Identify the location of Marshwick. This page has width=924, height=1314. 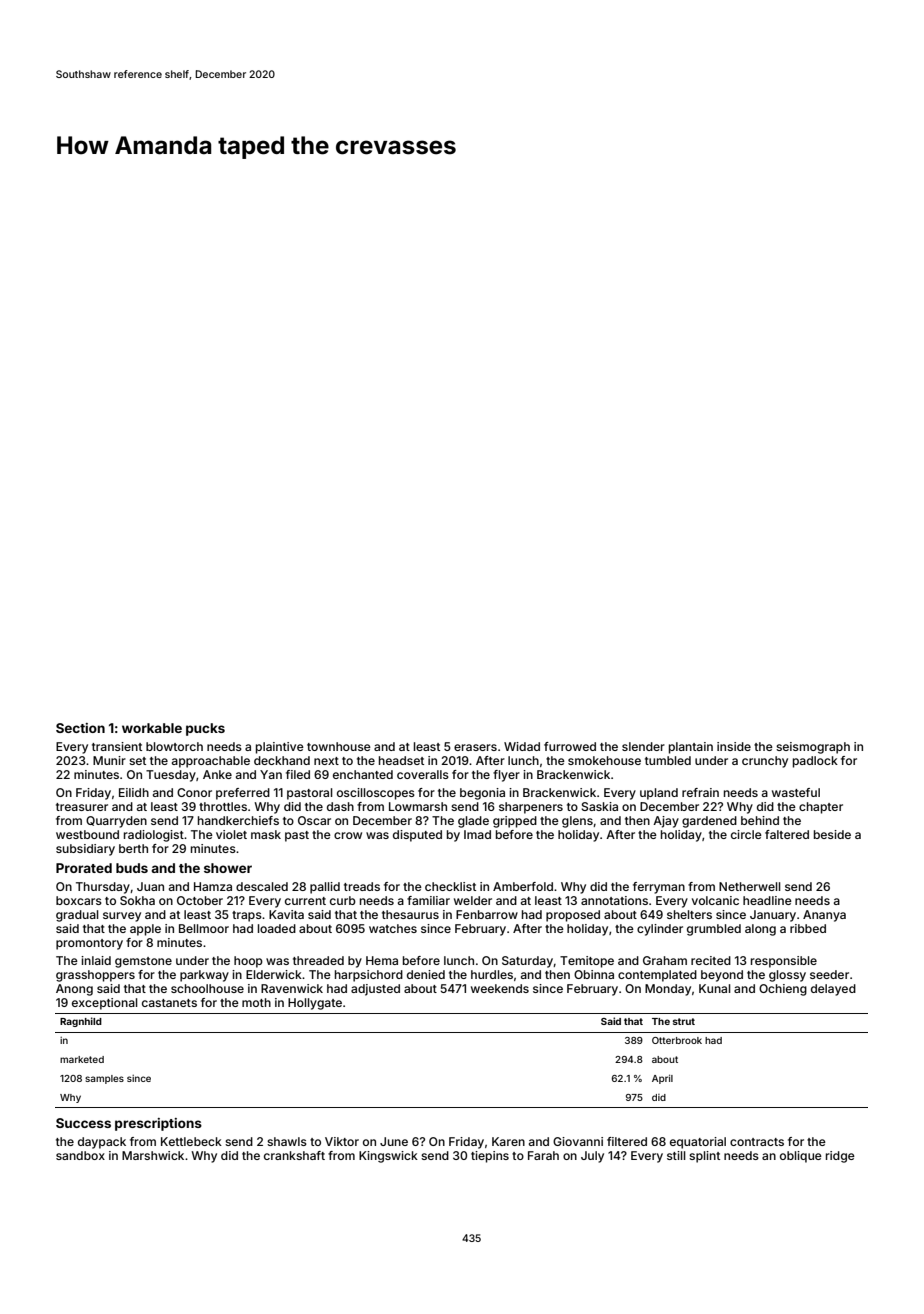
(153, 1155).
